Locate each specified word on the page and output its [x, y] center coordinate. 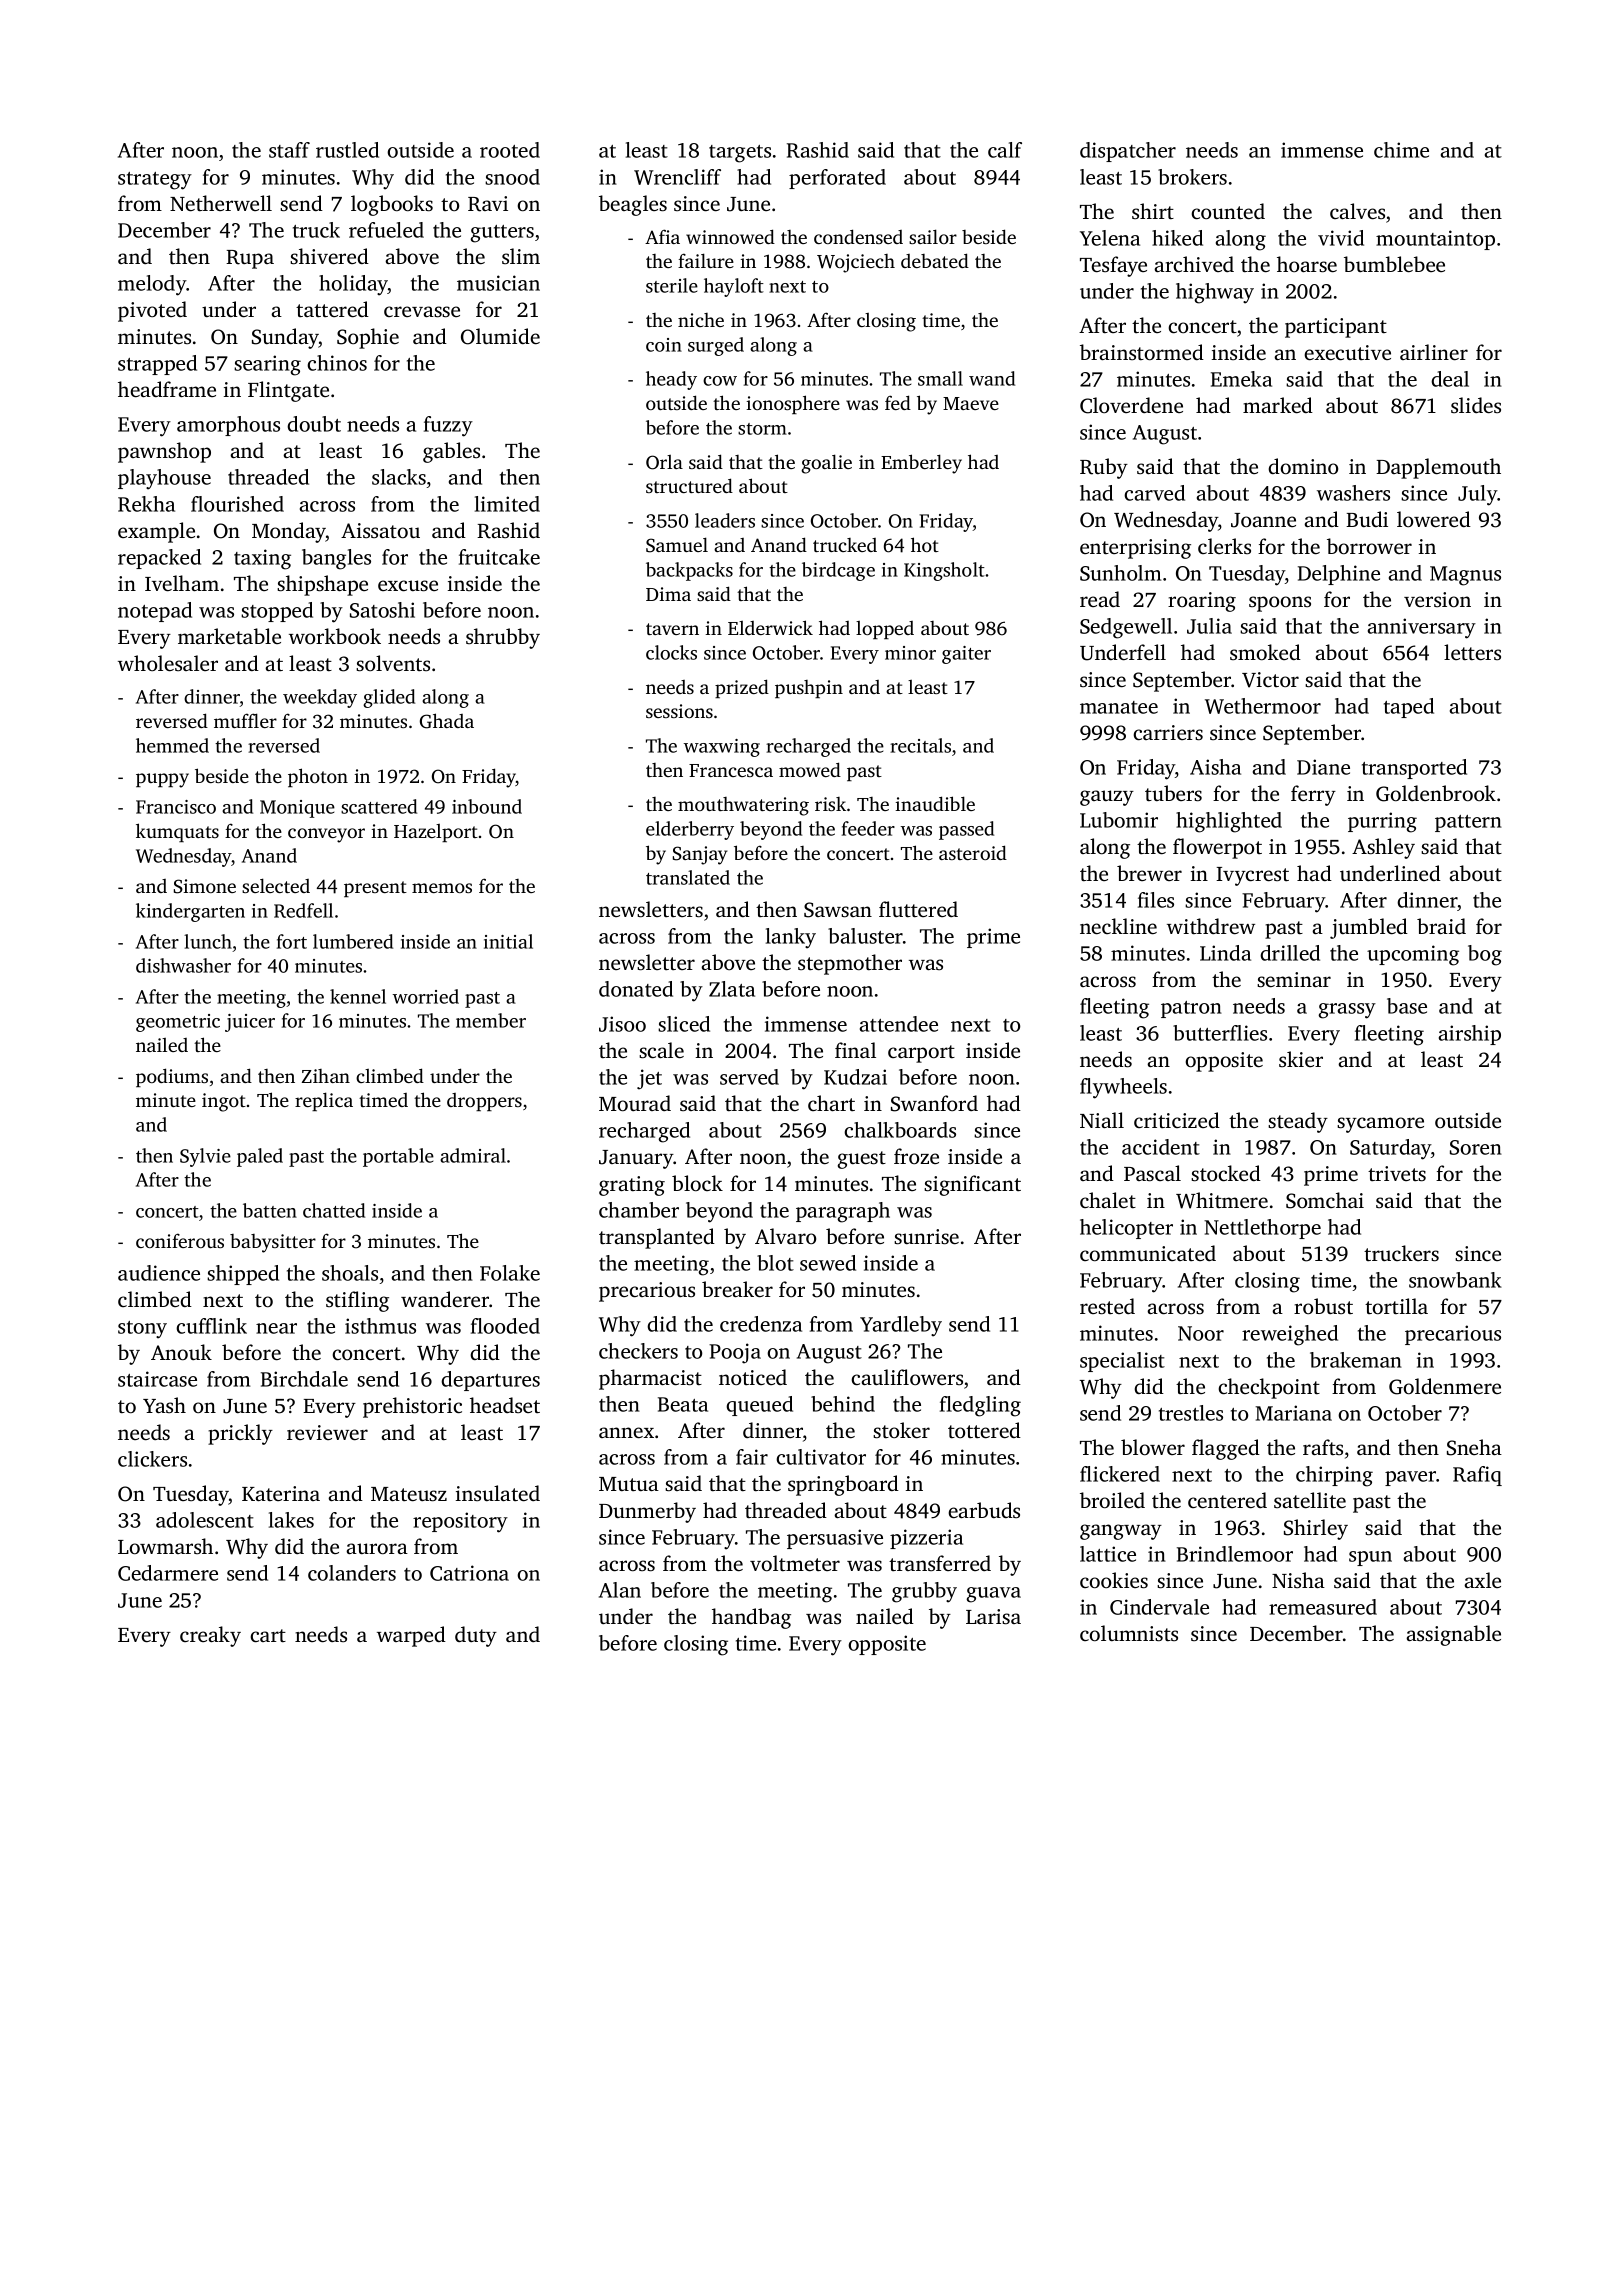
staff [289, 150]
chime [1401, 150]
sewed [828, 1263]
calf [1005, 150]
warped [411, 1636]
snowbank [1455, 1280]
